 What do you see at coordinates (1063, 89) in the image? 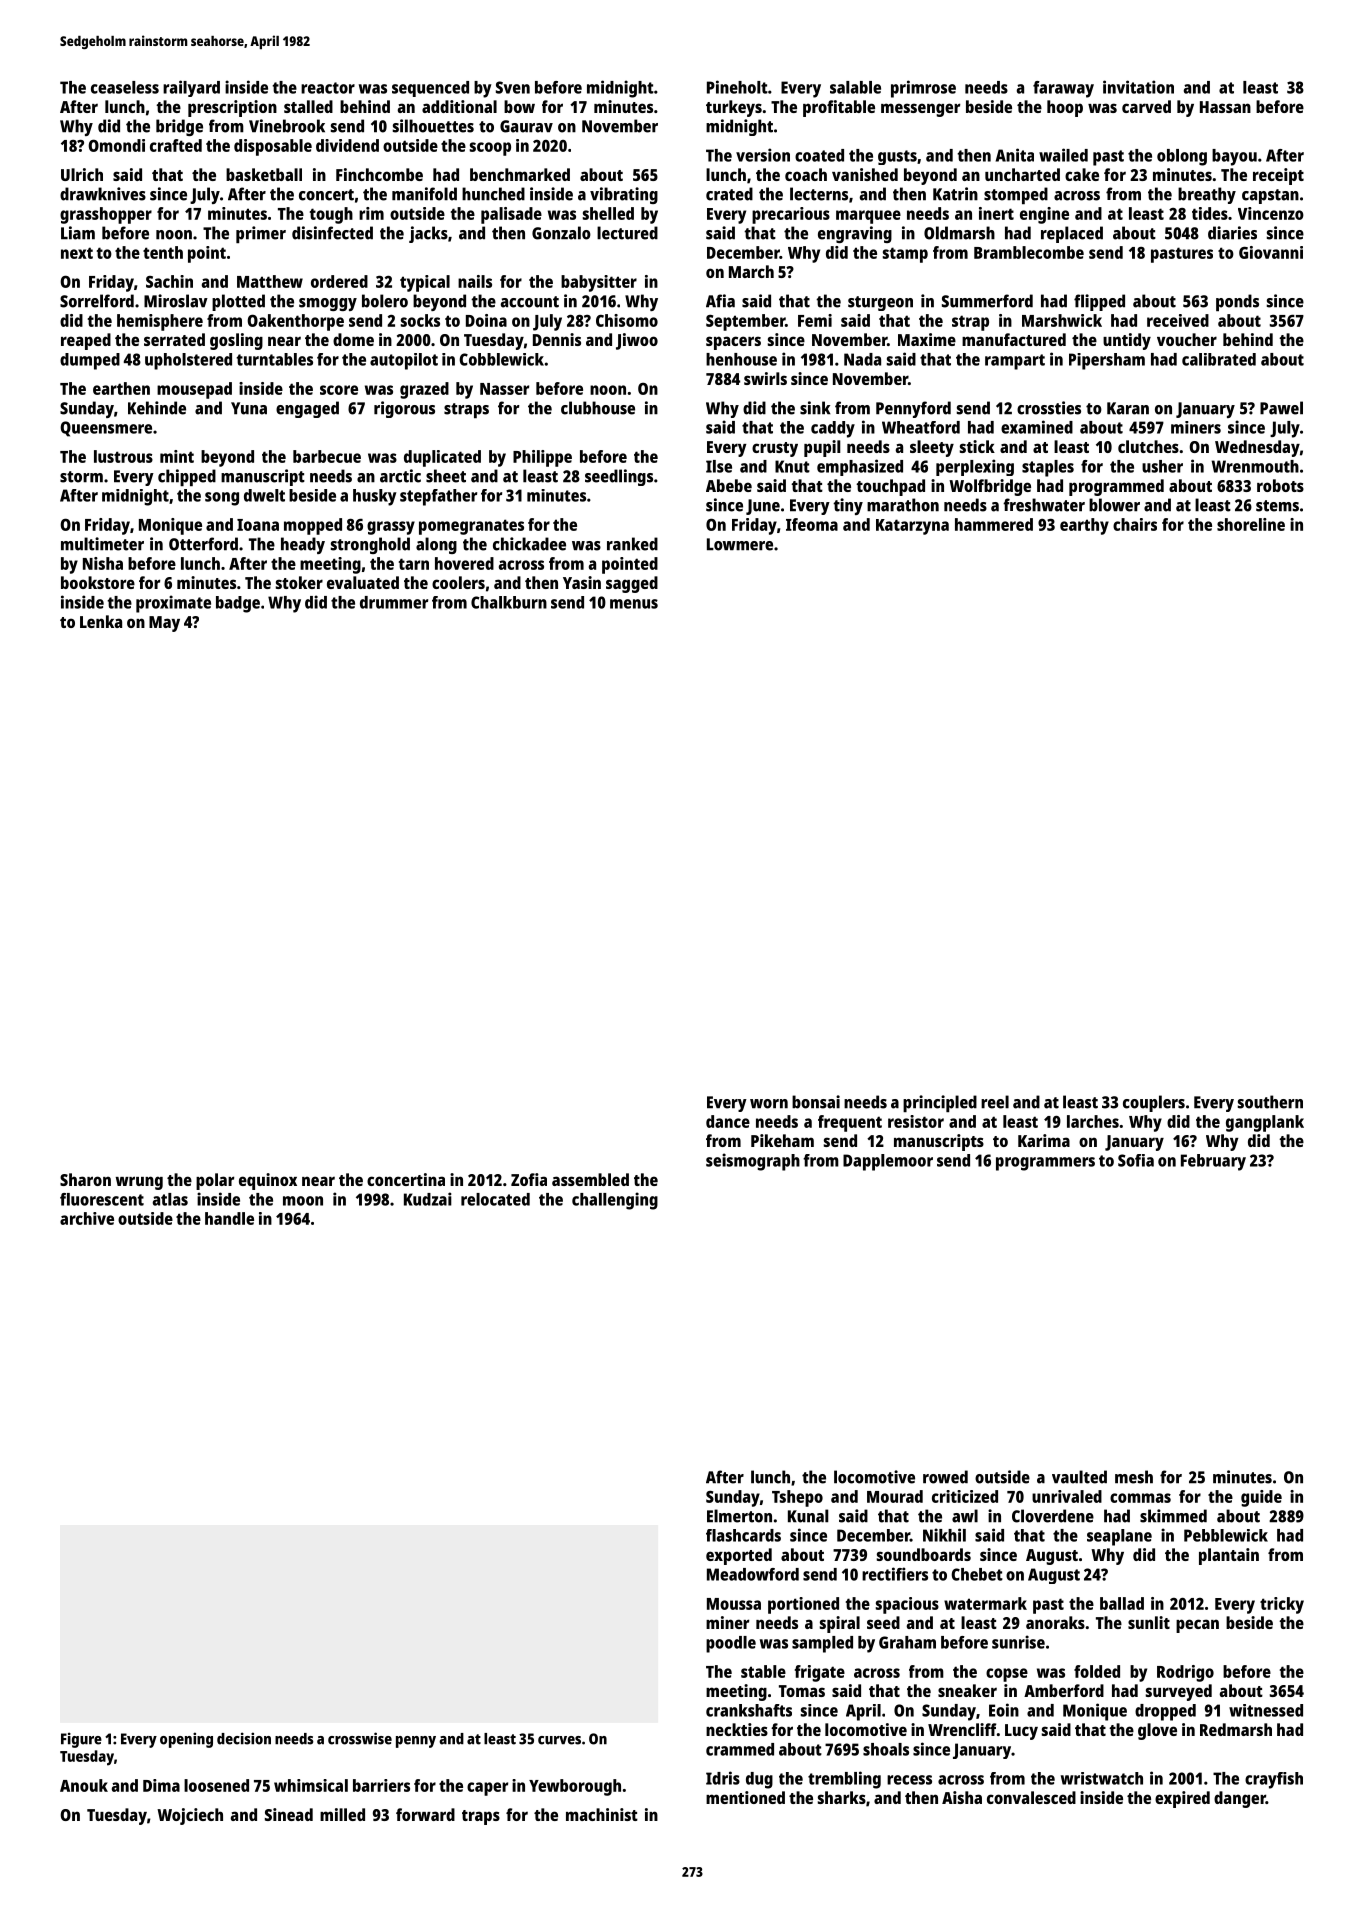
I see `faraway` at bounding box center [1063, 89].
